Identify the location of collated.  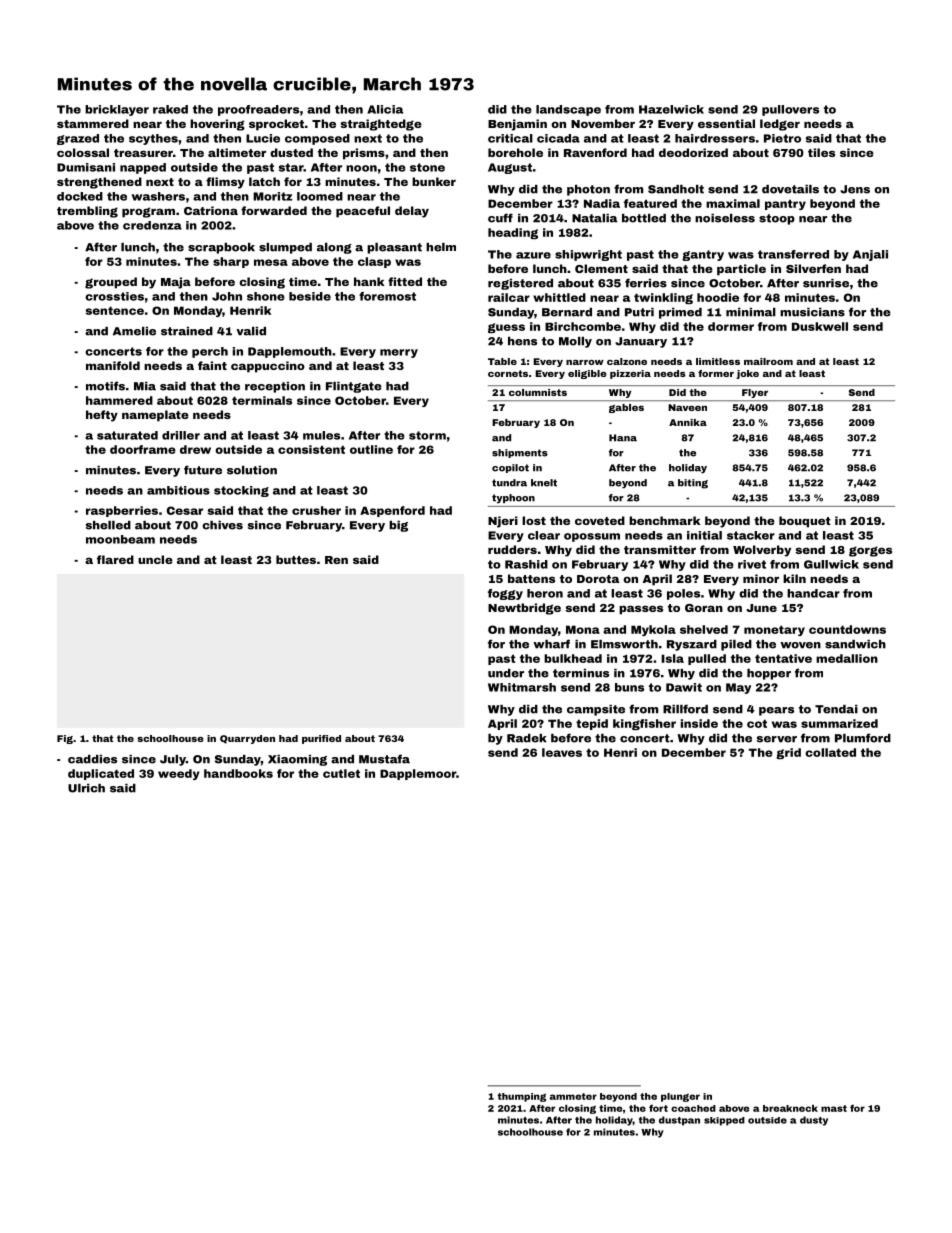
(830, 752).
